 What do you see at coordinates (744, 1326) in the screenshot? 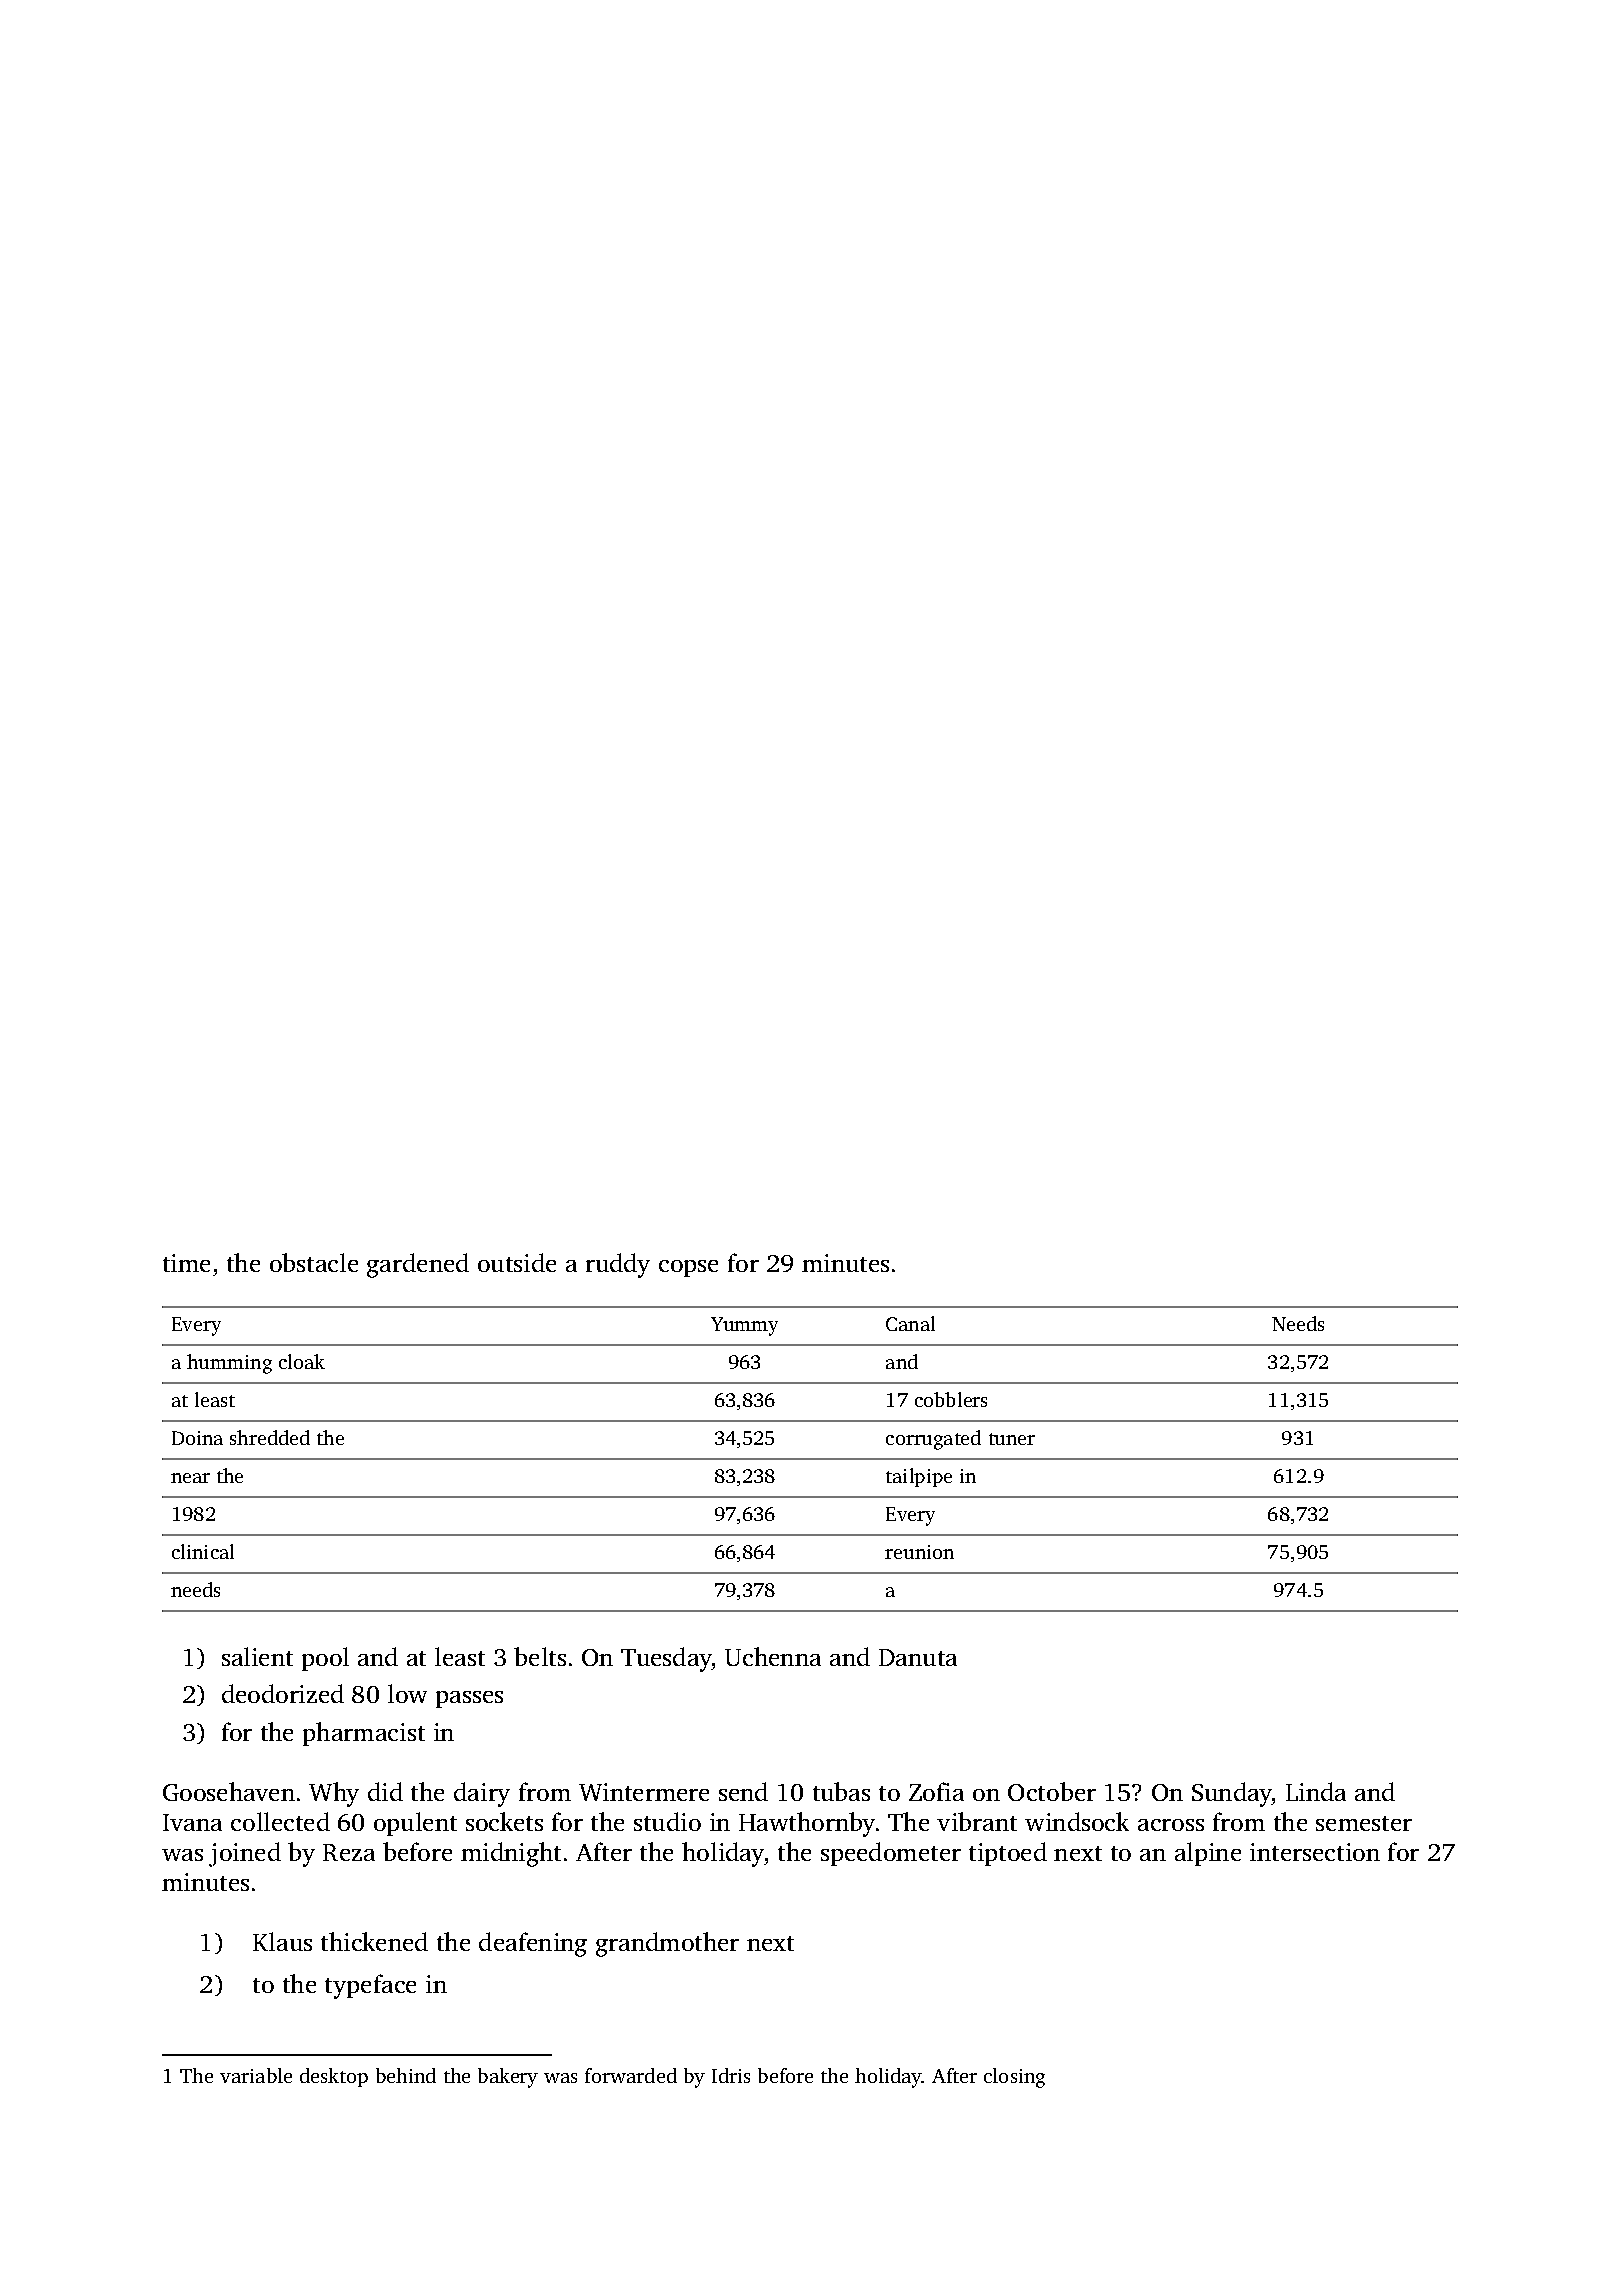
I see `Yummy` at bounding box center [744, 1326].
